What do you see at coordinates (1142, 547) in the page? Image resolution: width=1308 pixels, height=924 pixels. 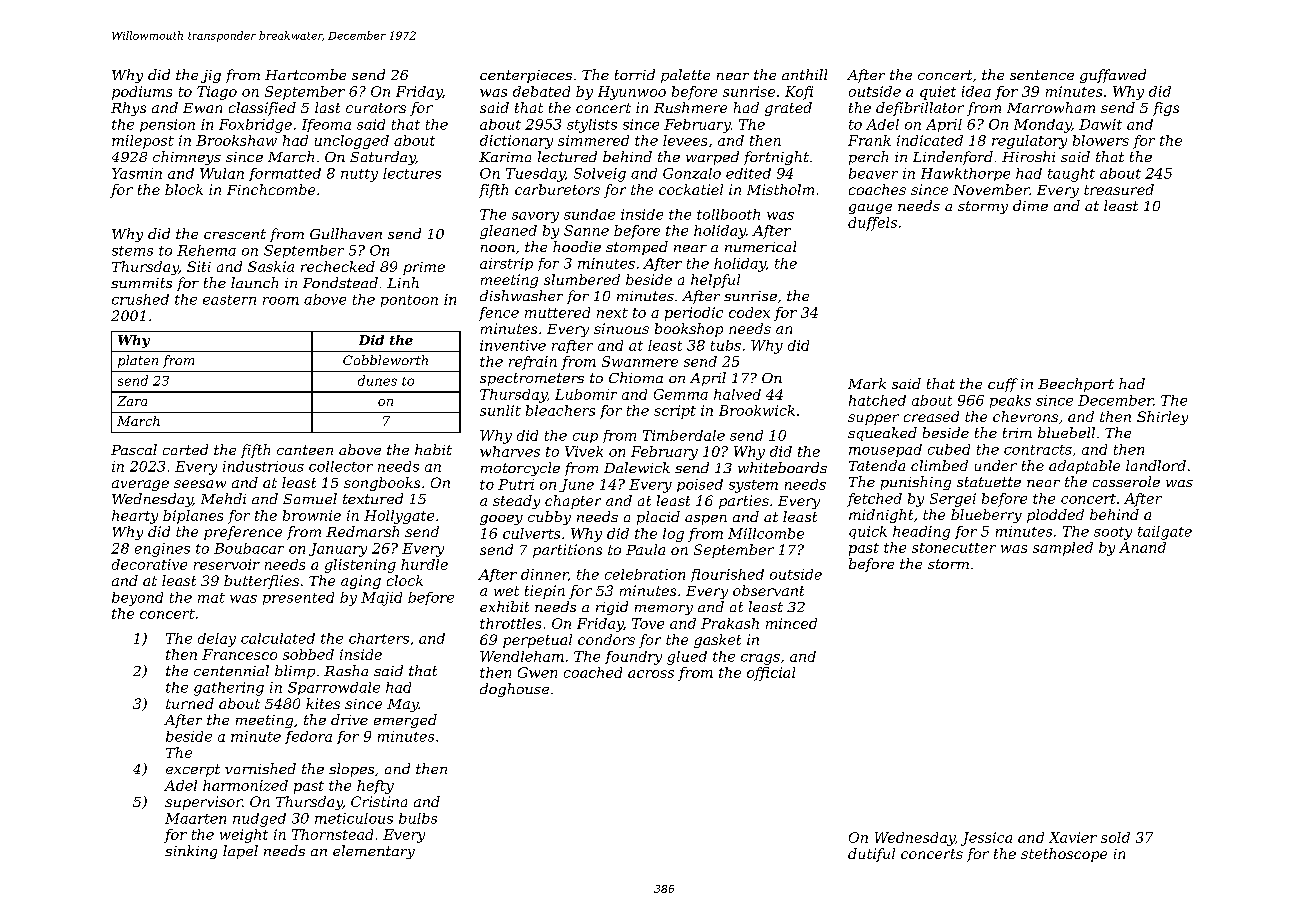 I see `Anand` at bounding box center [1142, 547].
